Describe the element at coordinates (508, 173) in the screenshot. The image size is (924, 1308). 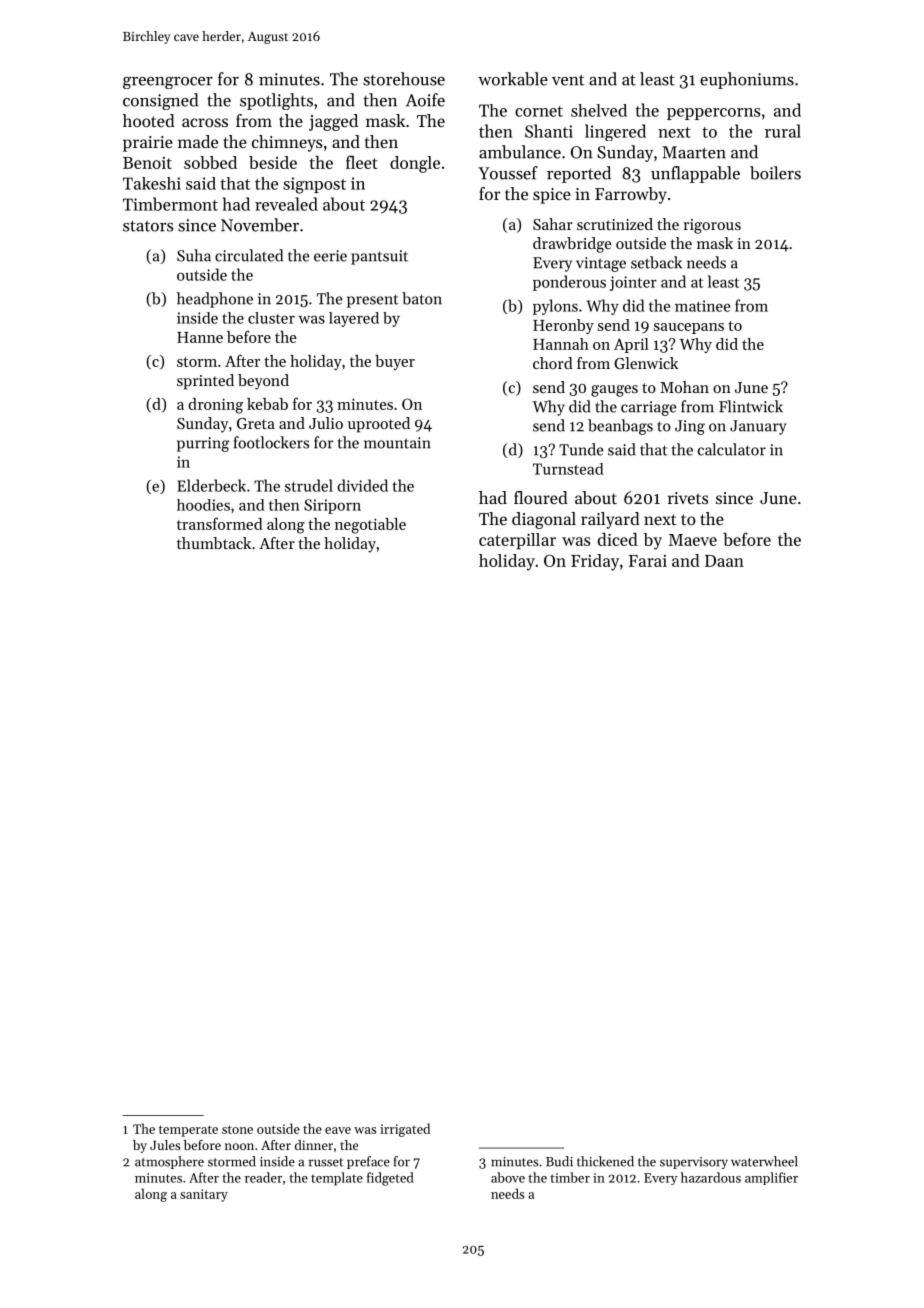
I see `Youssef` at that location.
